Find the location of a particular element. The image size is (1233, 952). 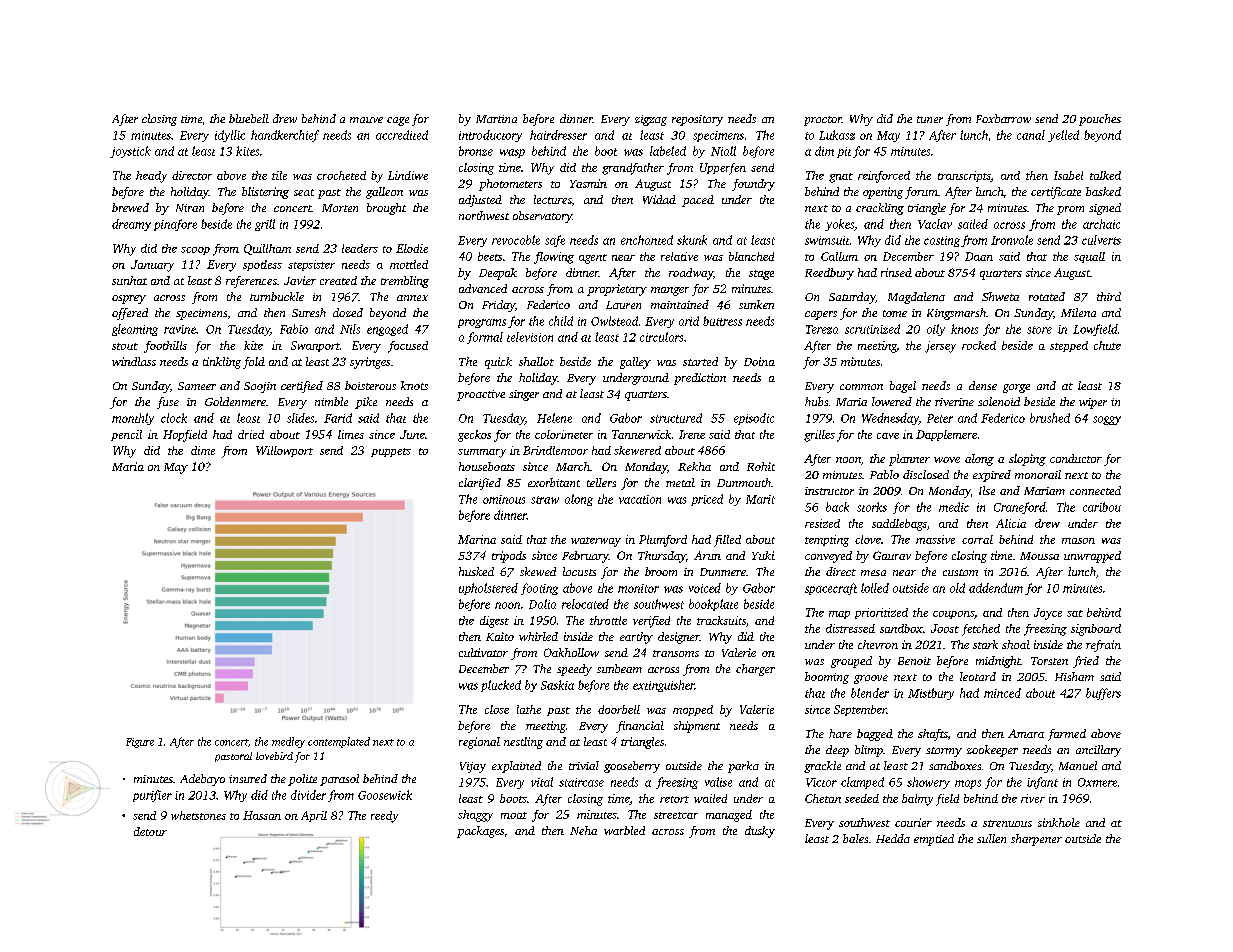

buffers is located at coordinates (1103, 694).
